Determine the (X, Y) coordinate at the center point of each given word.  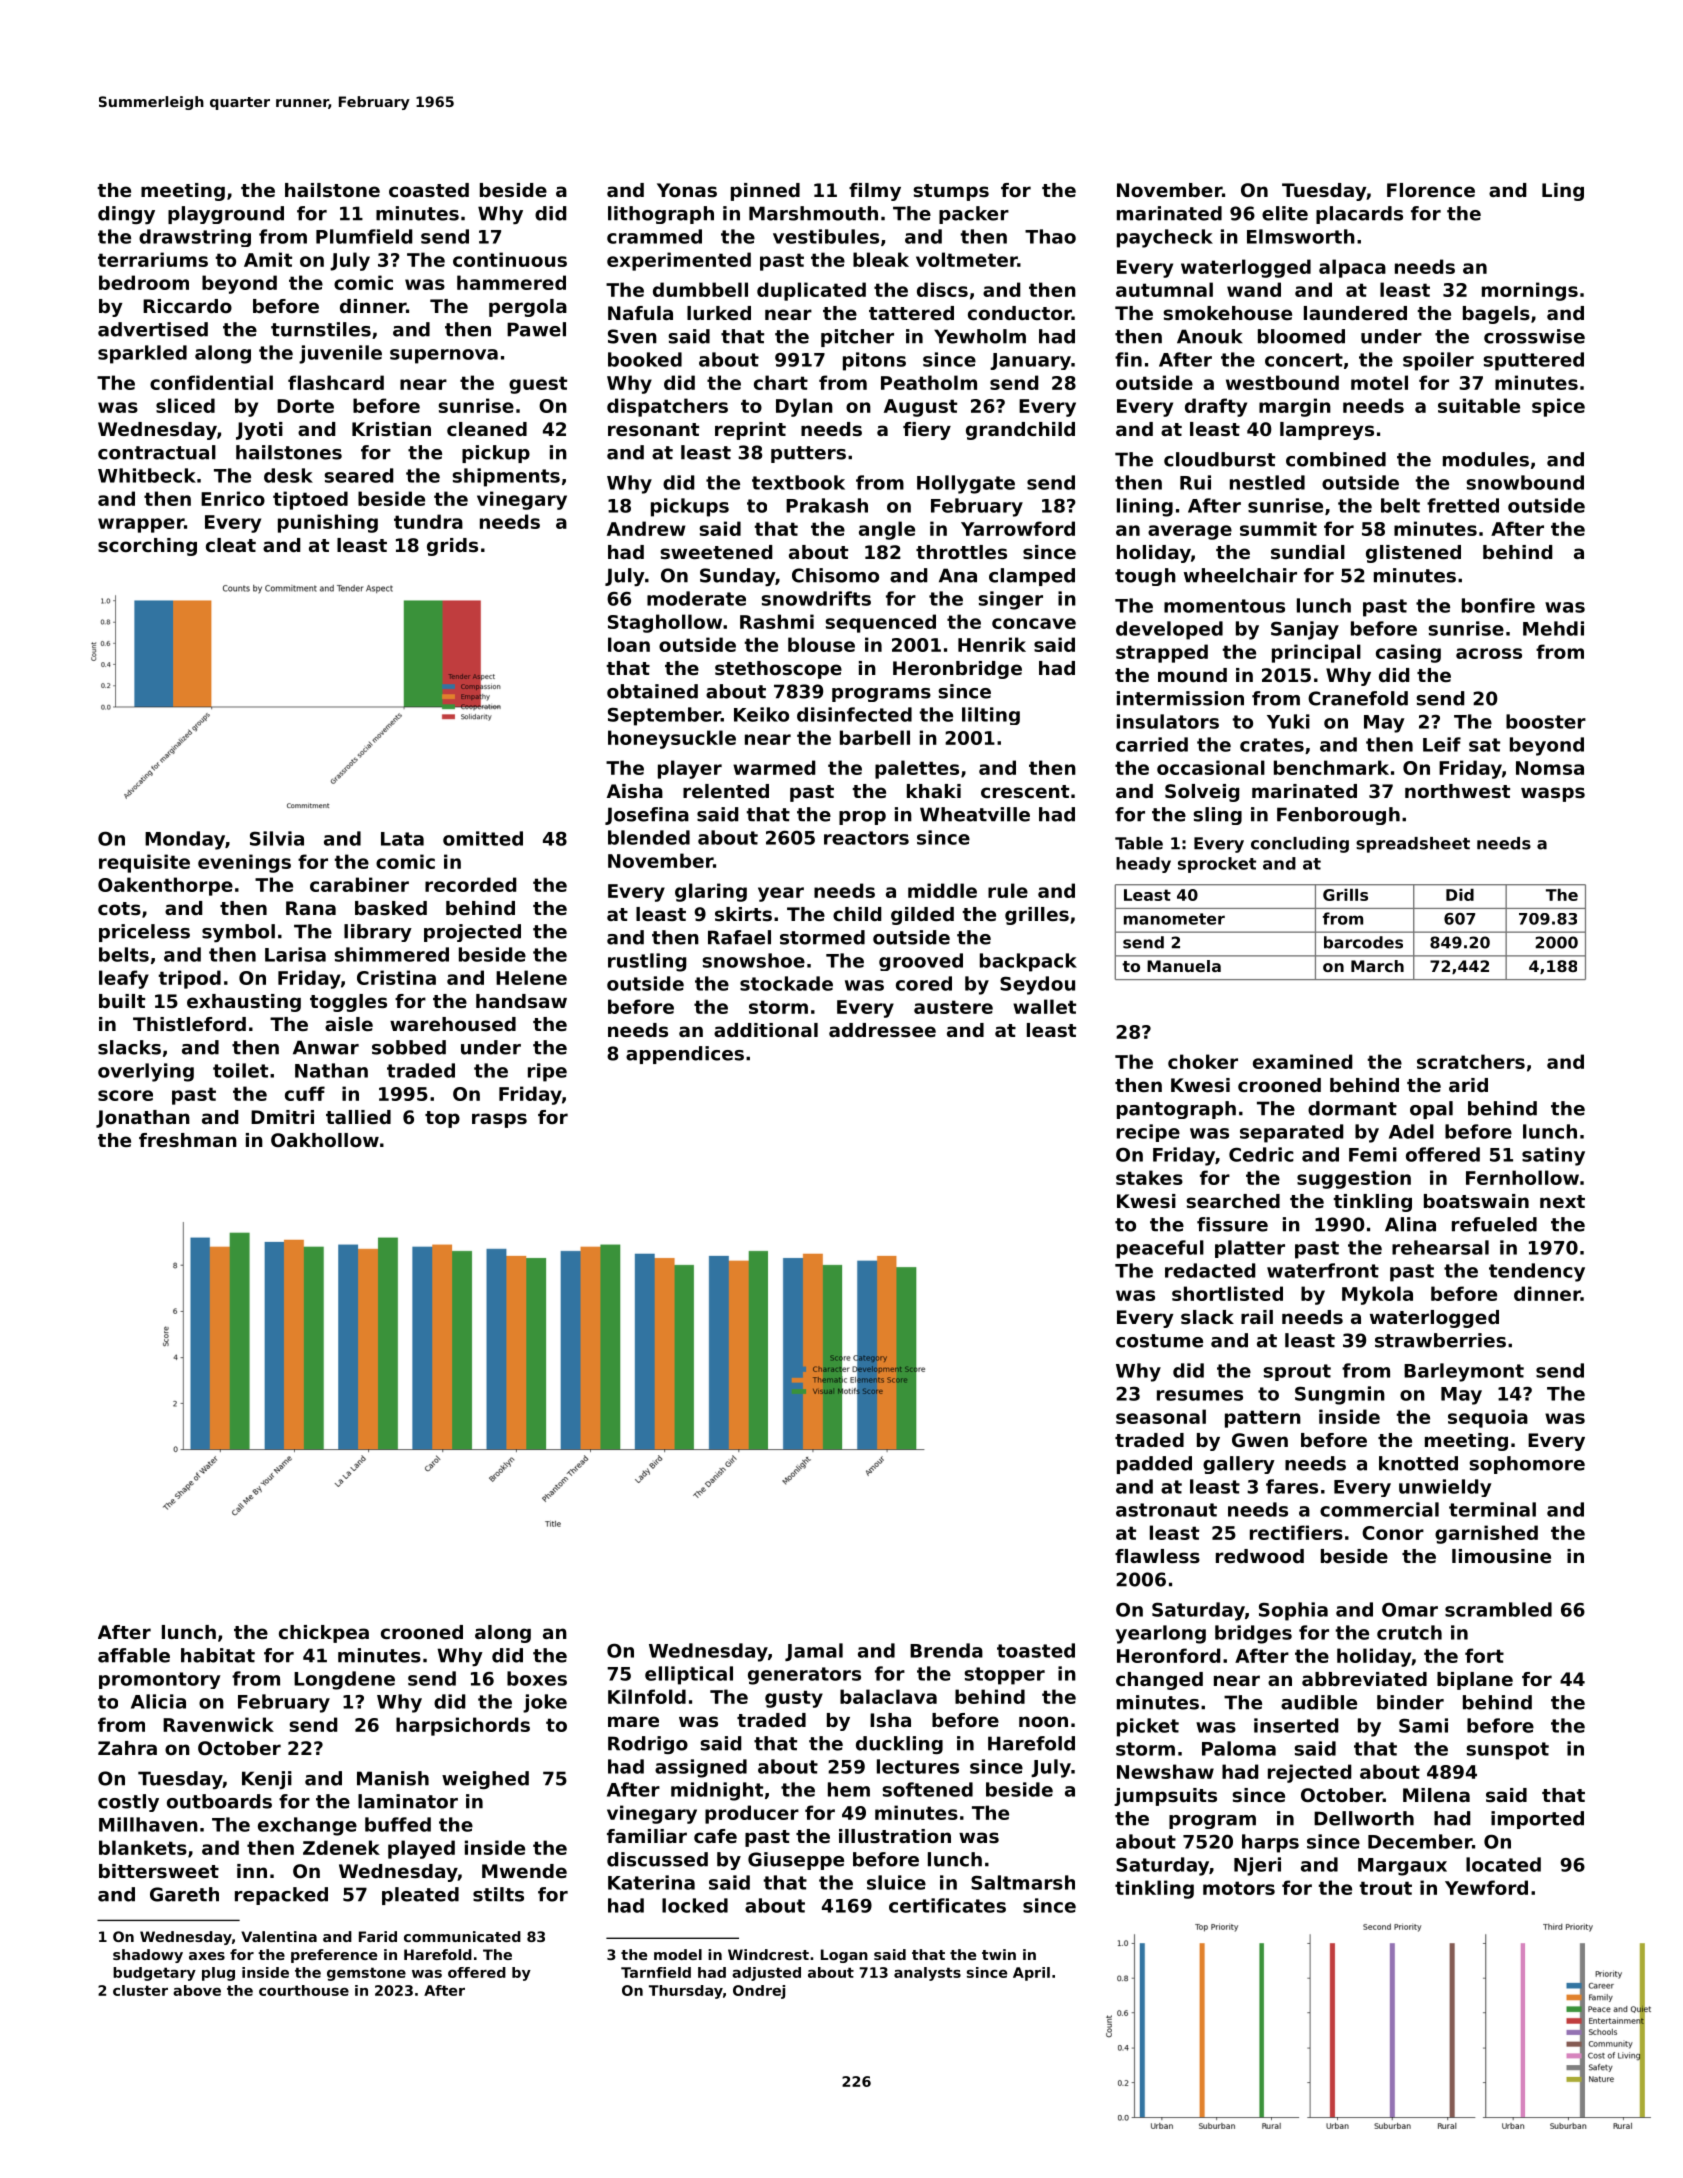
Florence (1431, 190)
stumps (951, 192)
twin (999, 1954)
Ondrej (759, 1992)
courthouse (304, 1990)
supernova (444, 356)
